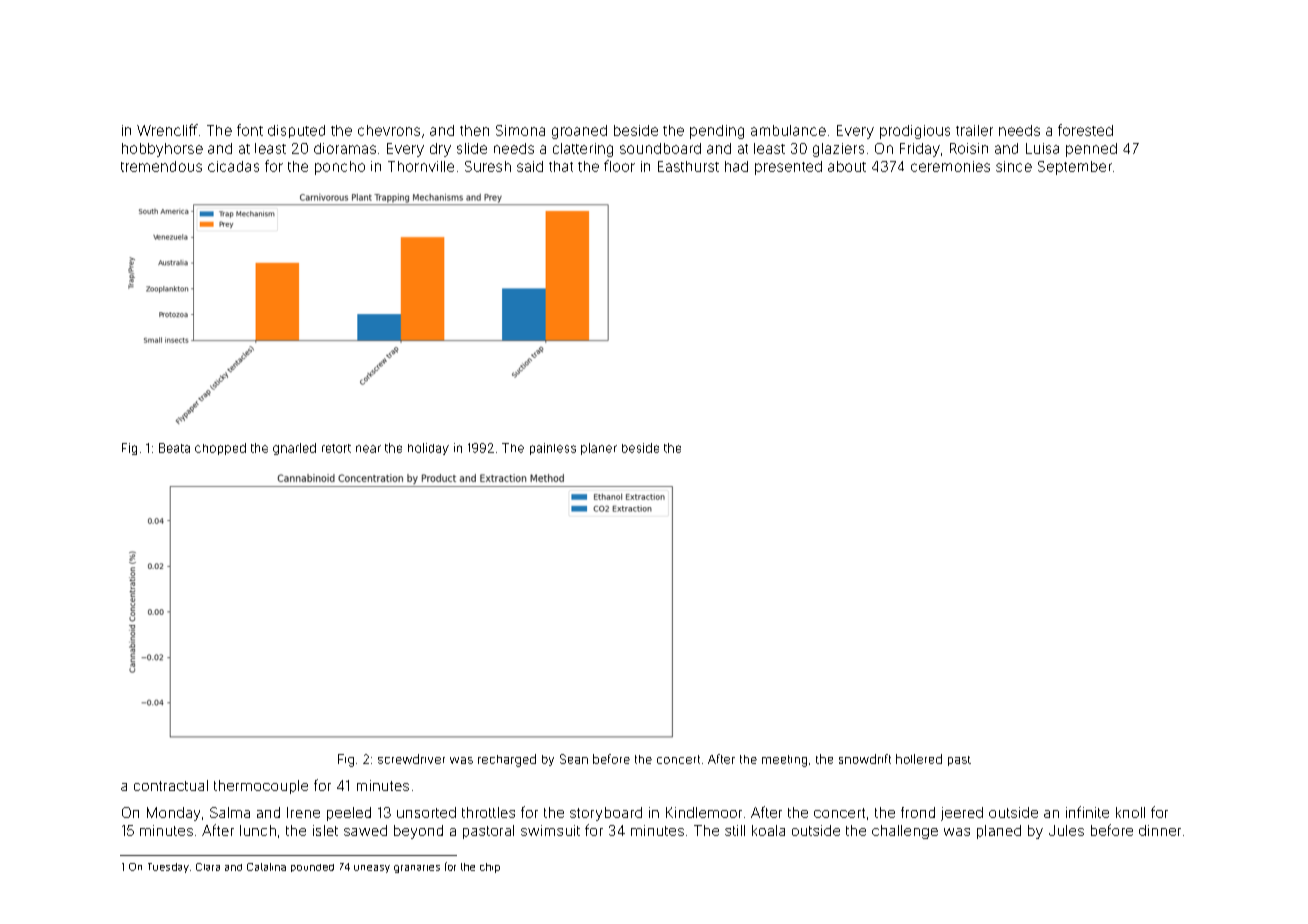 The width and height of the image is (1308, 924). What do you see at coordinates (411, 759) in the image?
I see `screwdriver` at bounding box center [411, 759].
